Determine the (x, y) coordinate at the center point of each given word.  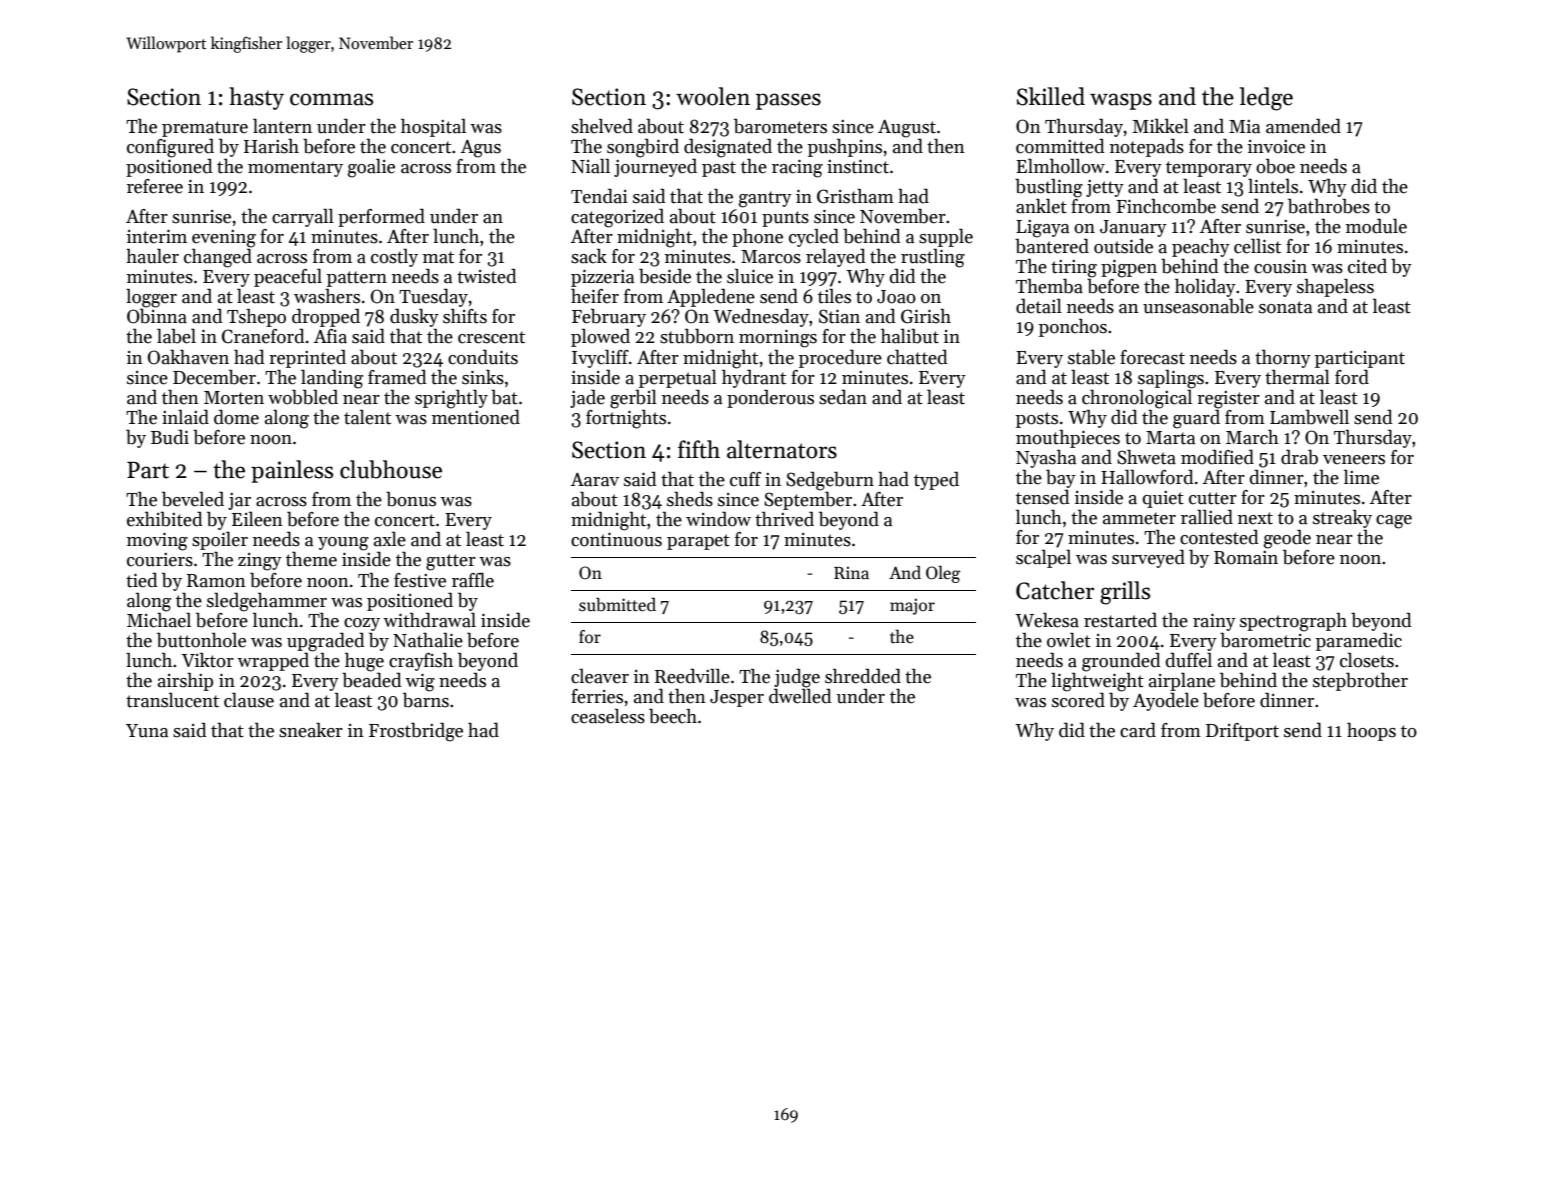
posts (1037, 420)
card (1138, 730)
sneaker (311, 730)
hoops (1371, 732)
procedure (840, 358)
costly (394, 258)
